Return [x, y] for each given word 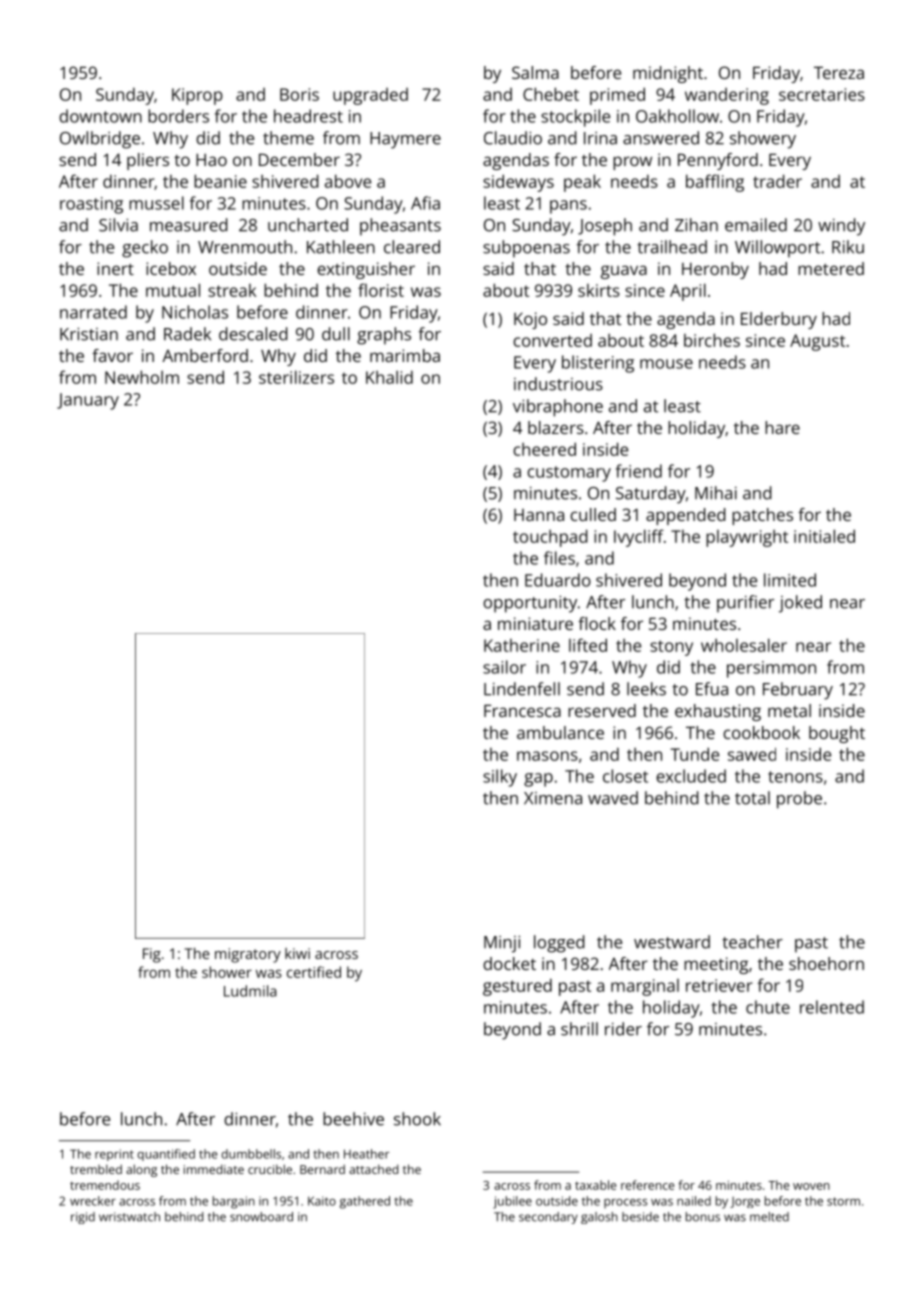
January [88, 401]
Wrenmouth [245, 247]
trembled [96, 1169]
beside [640, 1217]
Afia [425, 203]
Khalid [389, 377]
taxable [595, 1185]
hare [782, 427]
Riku [848, 247]
